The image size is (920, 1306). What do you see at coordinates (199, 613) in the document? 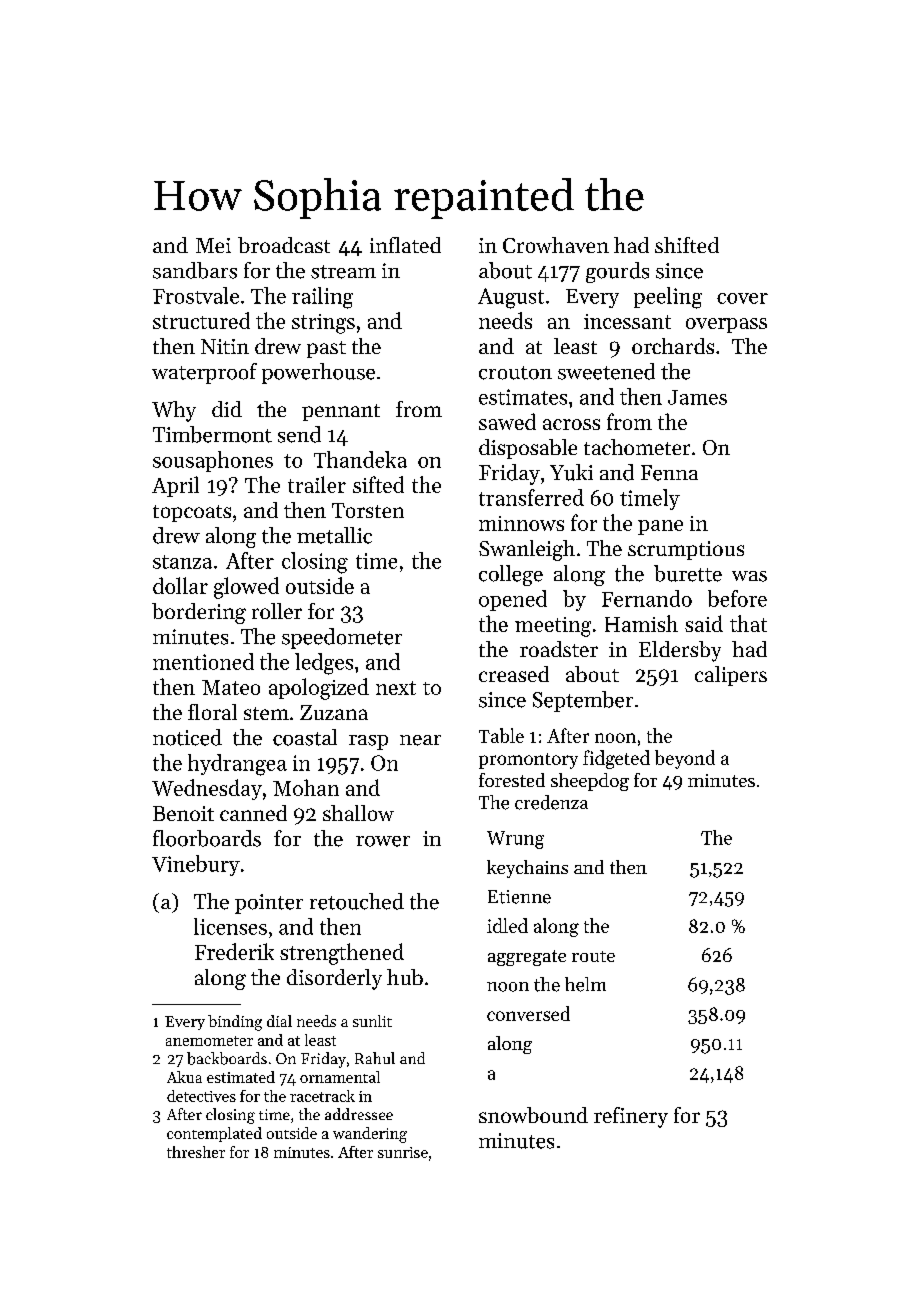
I see `bordering` at bounding box center [199, 613].
